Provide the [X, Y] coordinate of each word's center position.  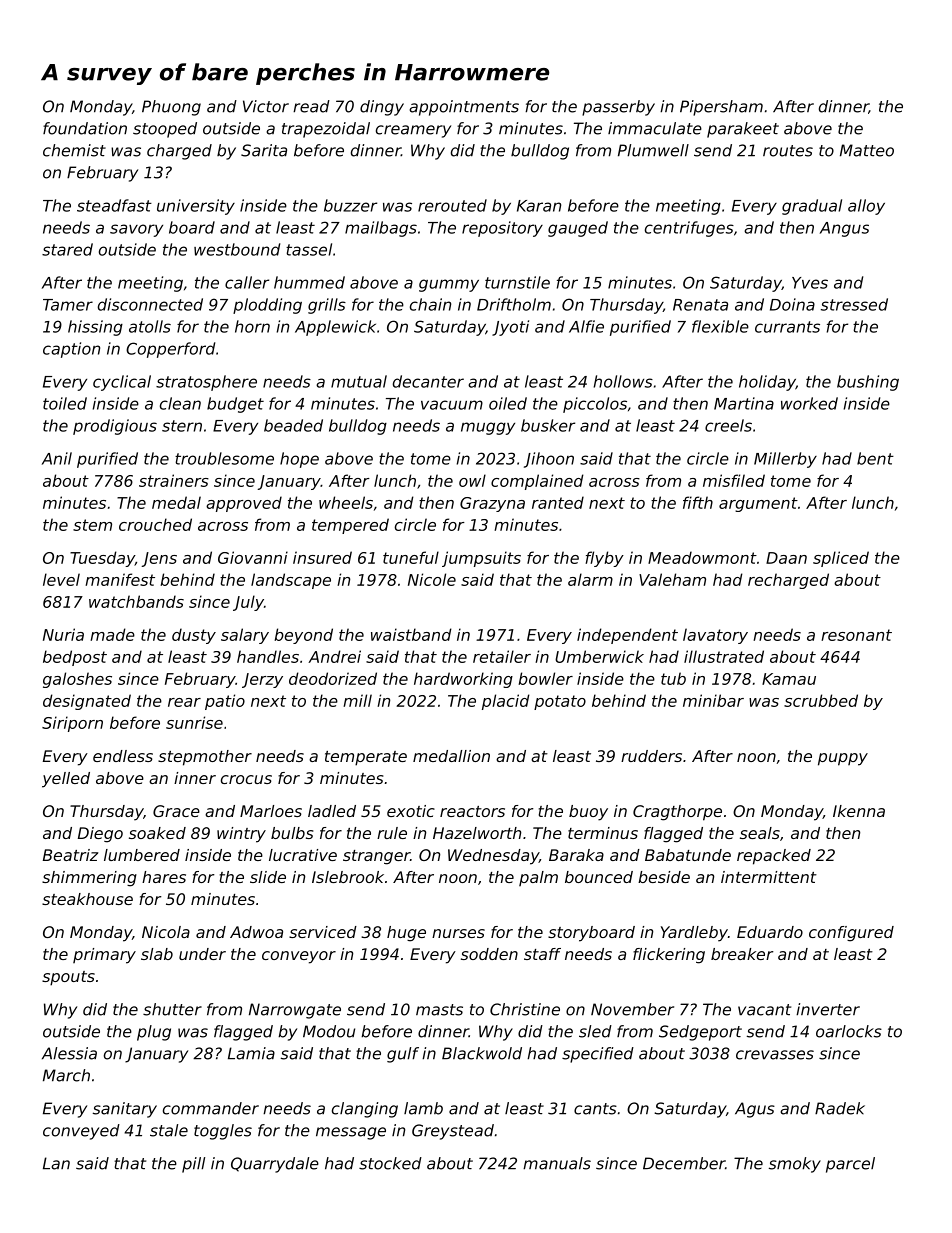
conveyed [81, 1132]
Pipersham [721, 108]
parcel [850, 1165]
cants [595, 1109]
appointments [464, 108]
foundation [85, 128]
